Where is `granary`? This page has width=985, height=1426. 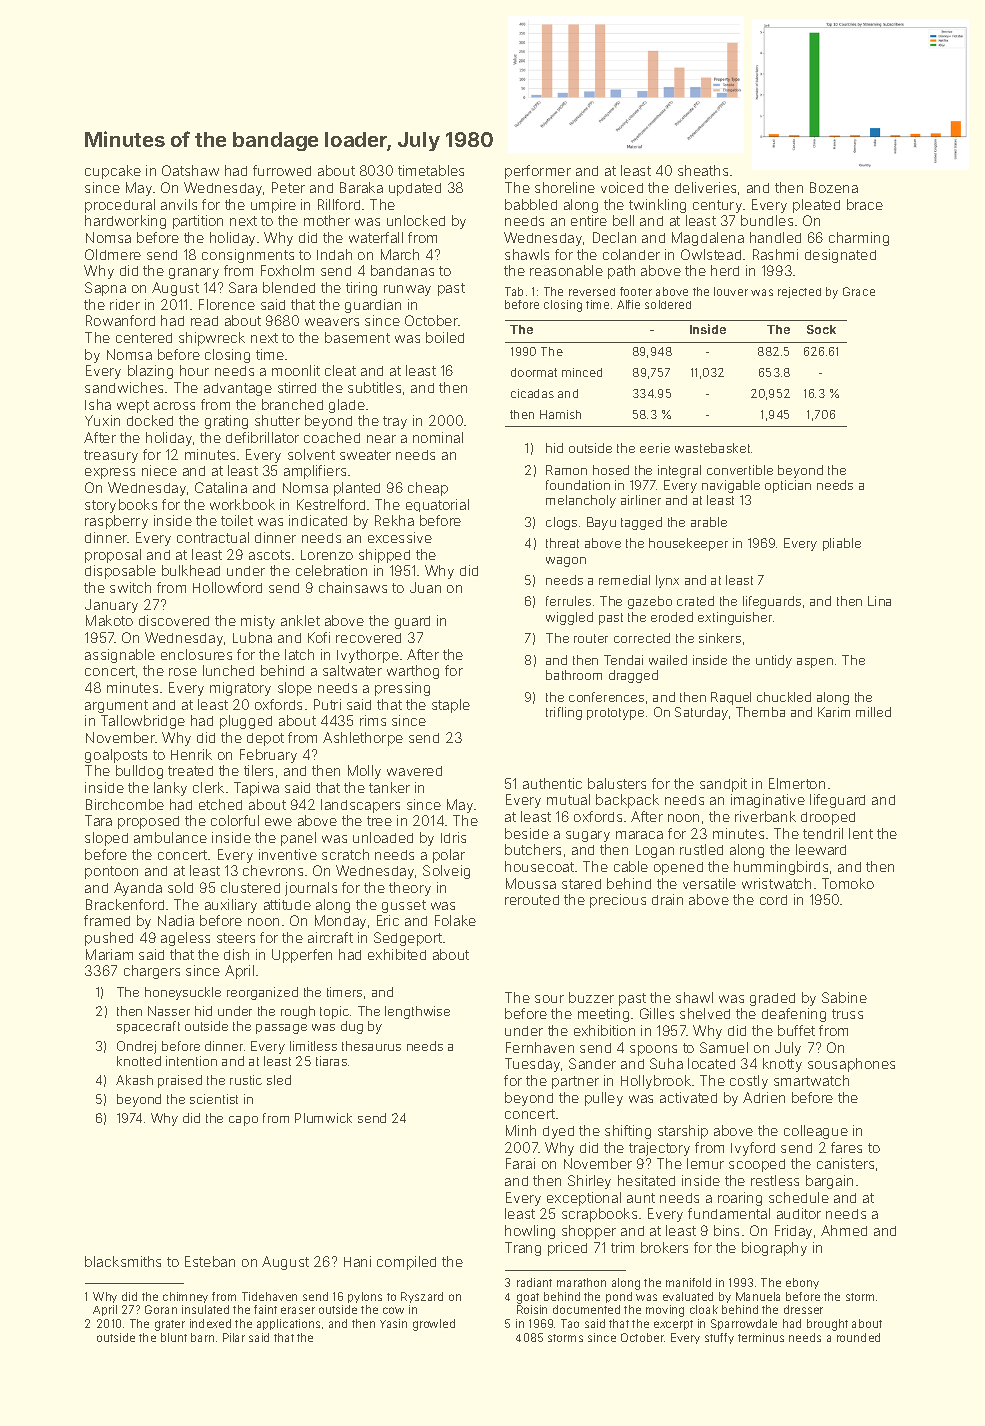
granary is located at coordinates (194, 273).
